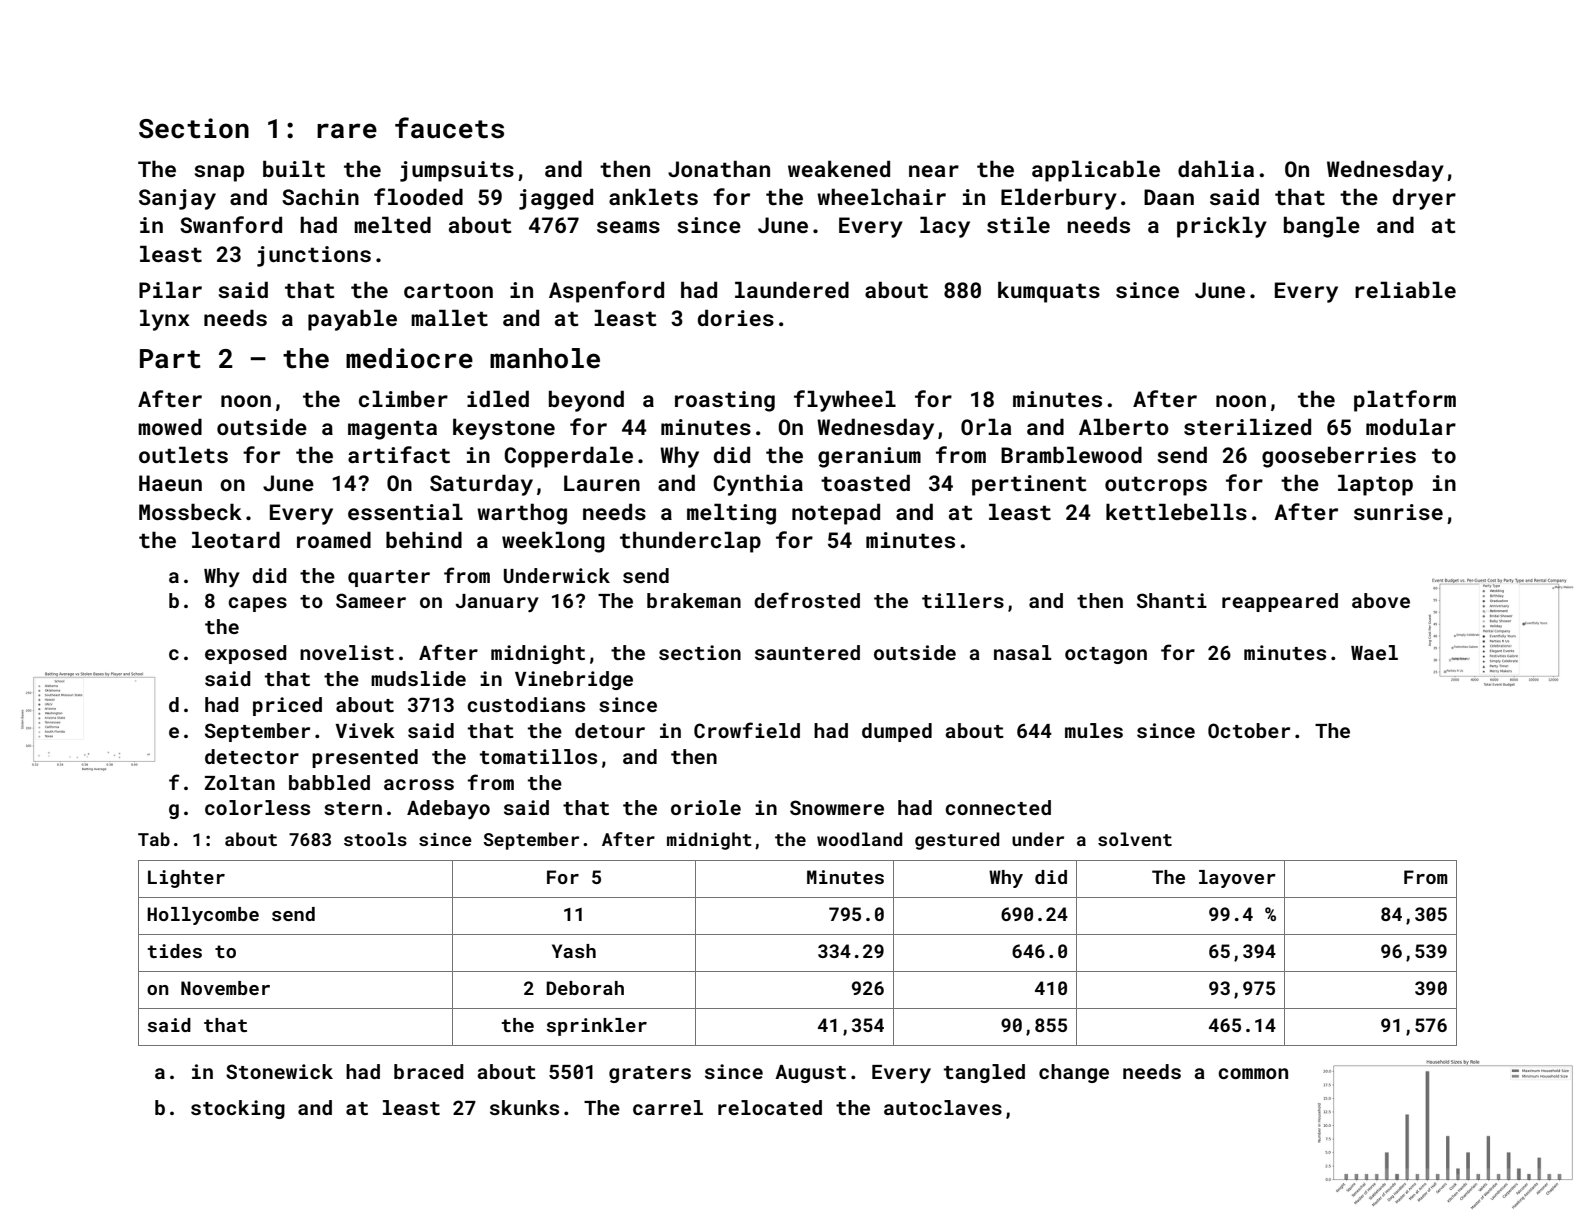 The width and height of the document is (1595, 1232). Describe the element at coordinates (347, 131) in the document. I see `rare` at that location.
